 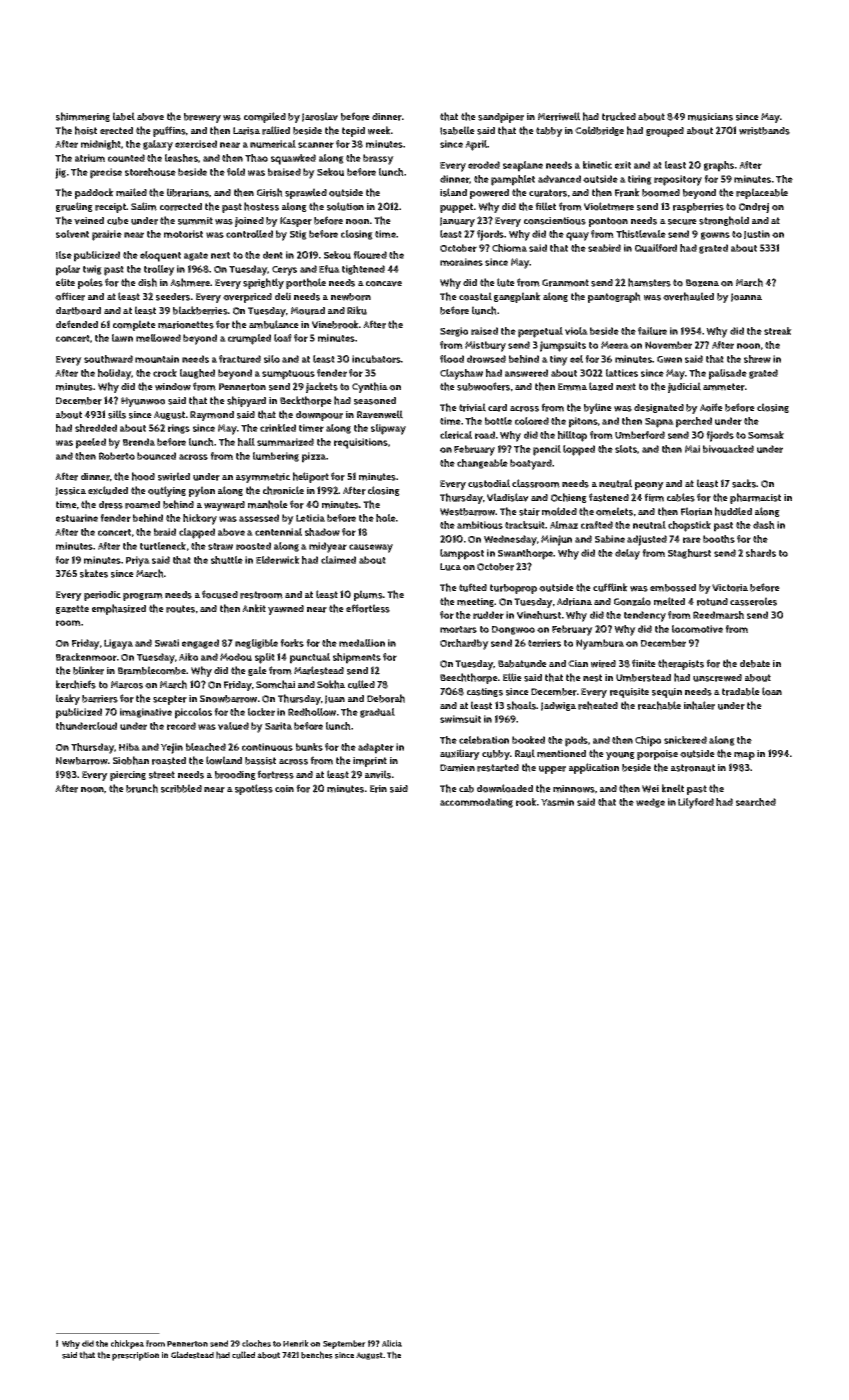 What do you see at coordinates (377, 713) in the page?
I see `gradual` at bounding box center [377, 713].
